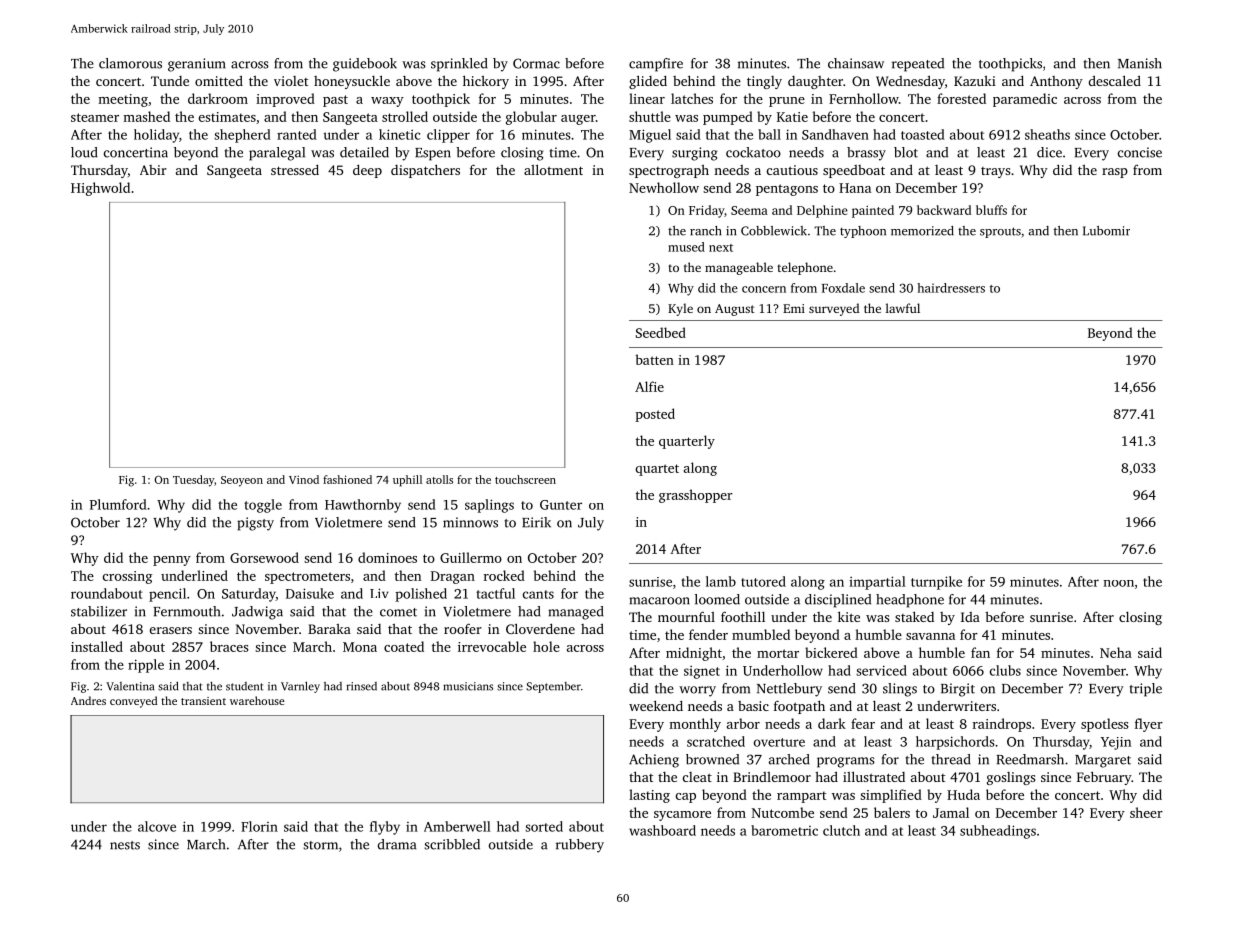 This screenshot has height=952, width=1233. What do you see at coordinates (695, 725) in the screenshot?
I see `monthly` at bounding box center [695, 725].
